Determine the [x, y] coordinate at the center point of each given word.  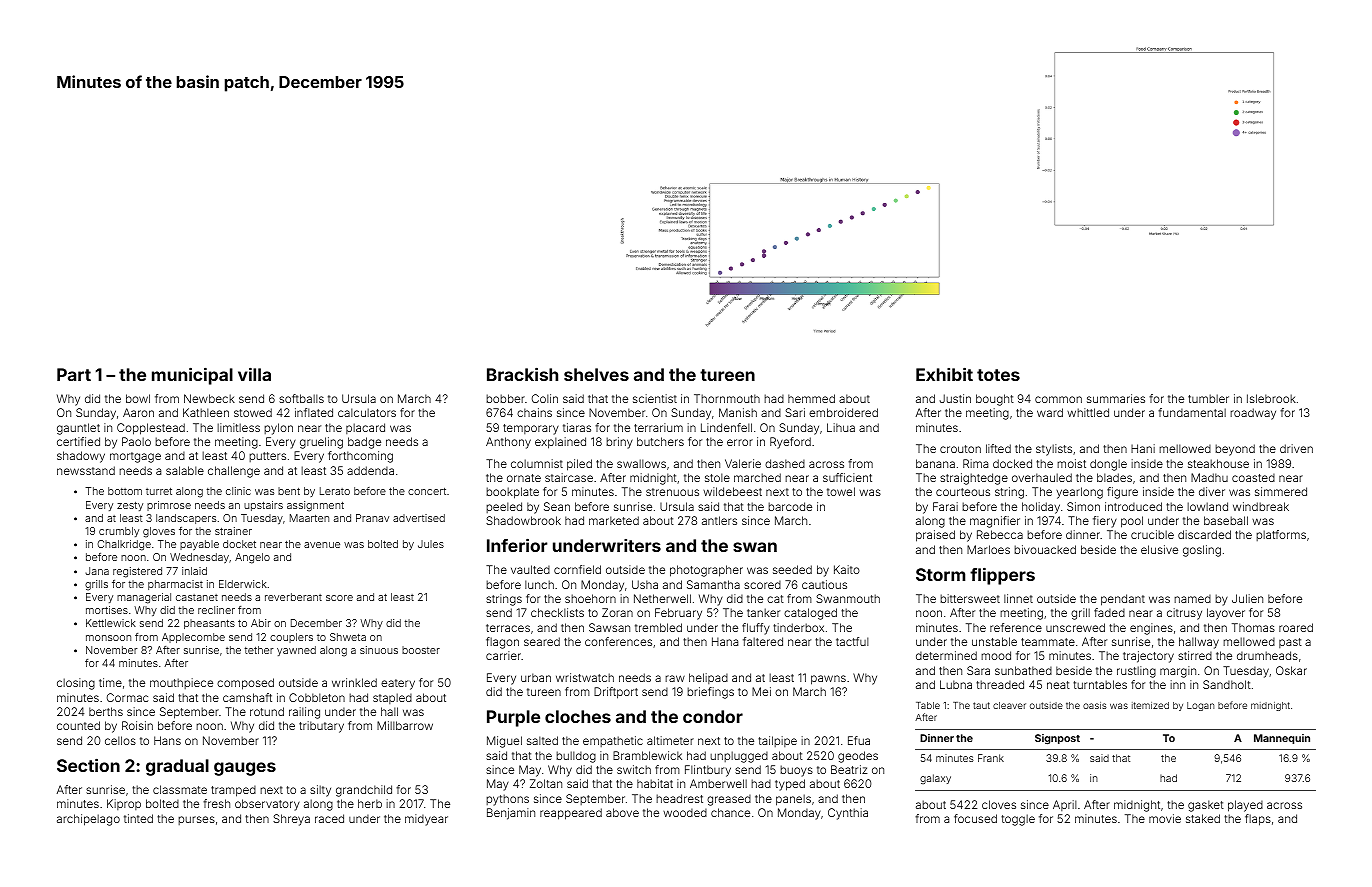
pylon [278, 429]
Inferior [517, 545]
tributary [321, 727]
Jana [97, 571]
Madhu [1209, 477]
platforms [1281, 535]
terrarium [658, 427]
